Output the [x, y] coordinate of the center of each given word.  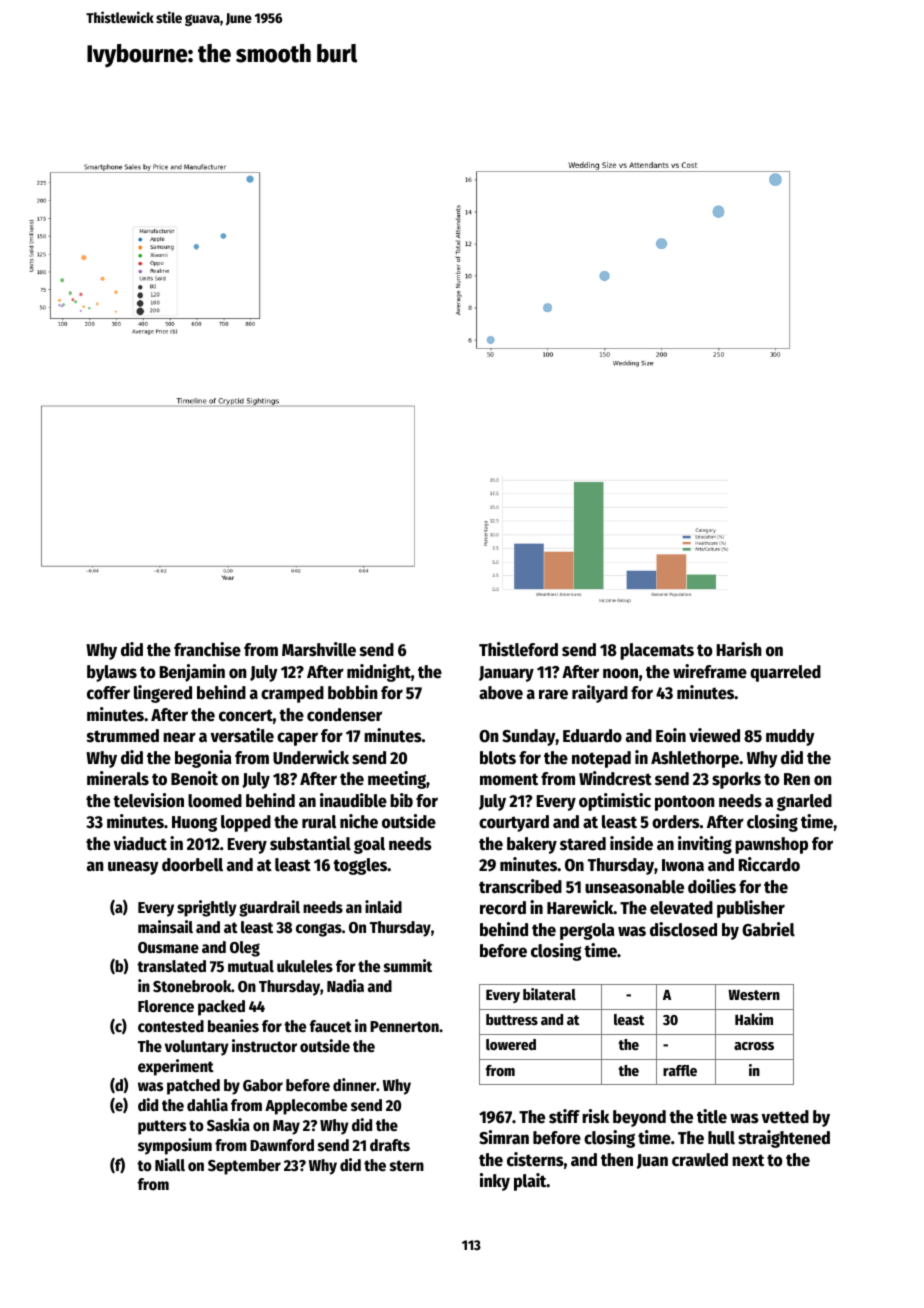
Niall [170, 1165]
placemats [657, 651]
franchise [207, 649]
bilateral [549, 994]
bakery [532, 845]
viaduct [140, 843]
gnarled [804, 802]
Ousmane [168, 948]
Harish [739, 649]
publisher [751, 909]
